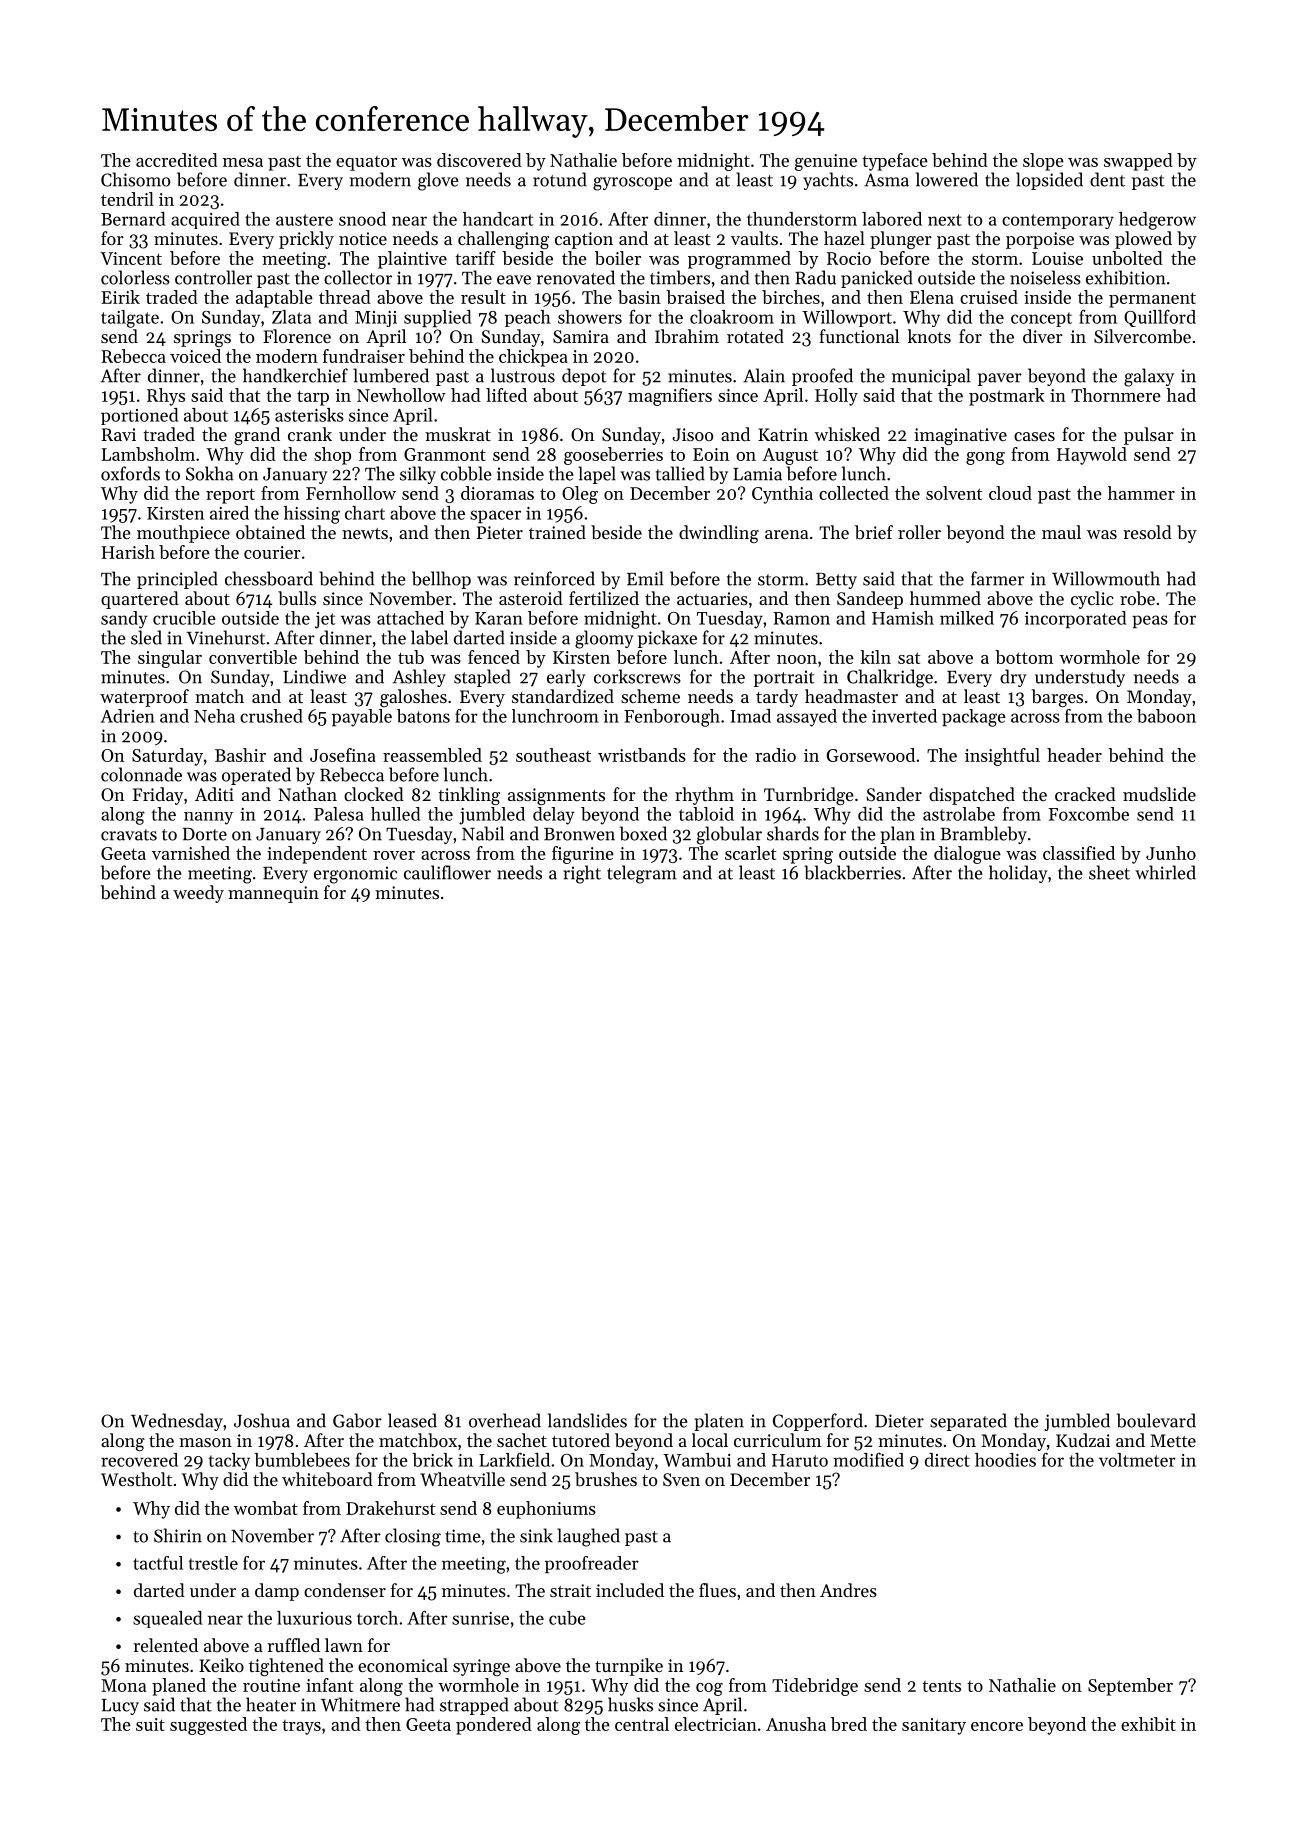 The height and width of the screenshot is (1835, 1297). What do you see at coordinates (479, 160) in the screenshot?
I see `discovered` at bounding box center [479, 160].
